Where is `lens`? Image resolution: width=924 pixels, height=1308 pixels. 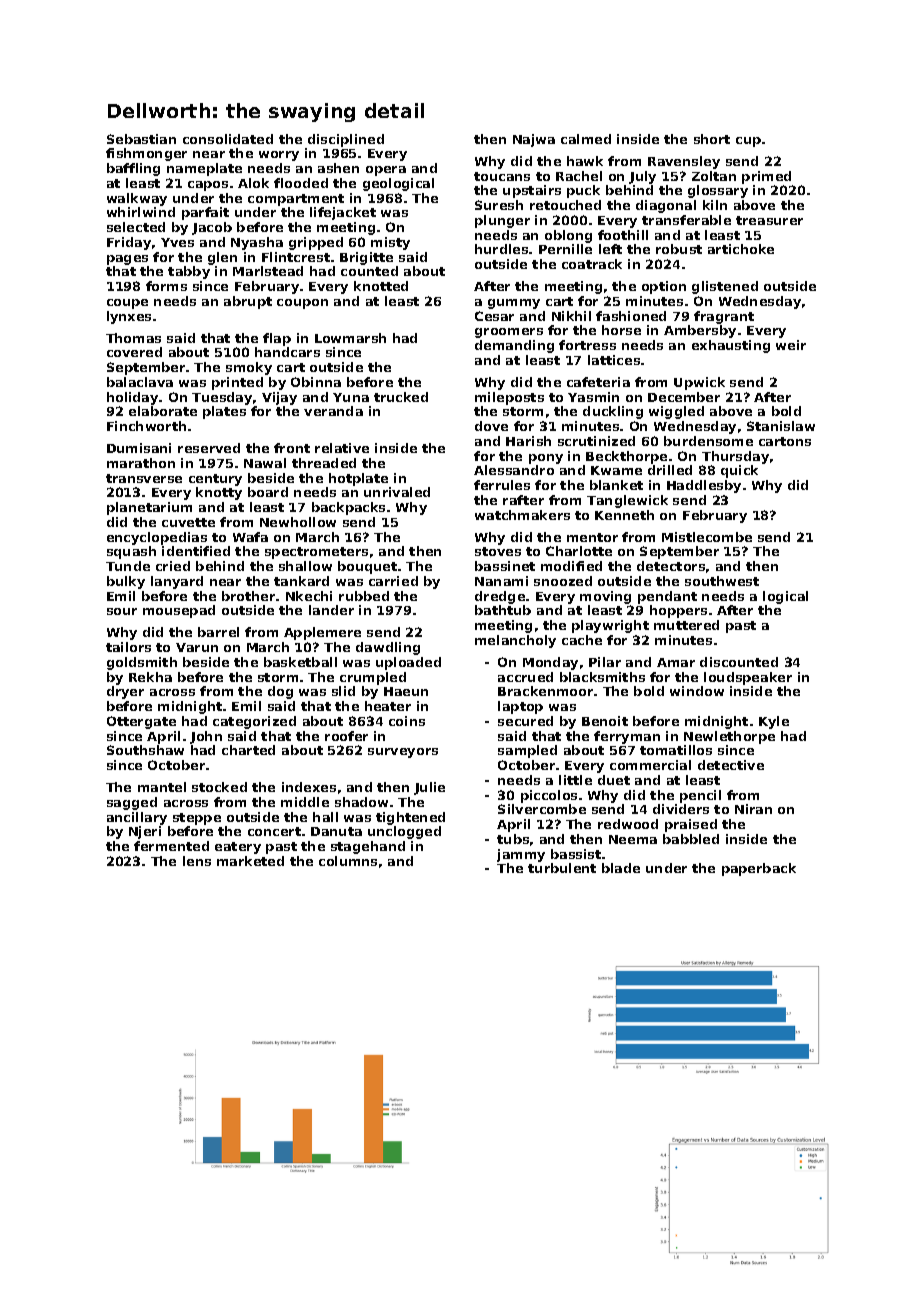
lens is located at coordinates (197, 861).
